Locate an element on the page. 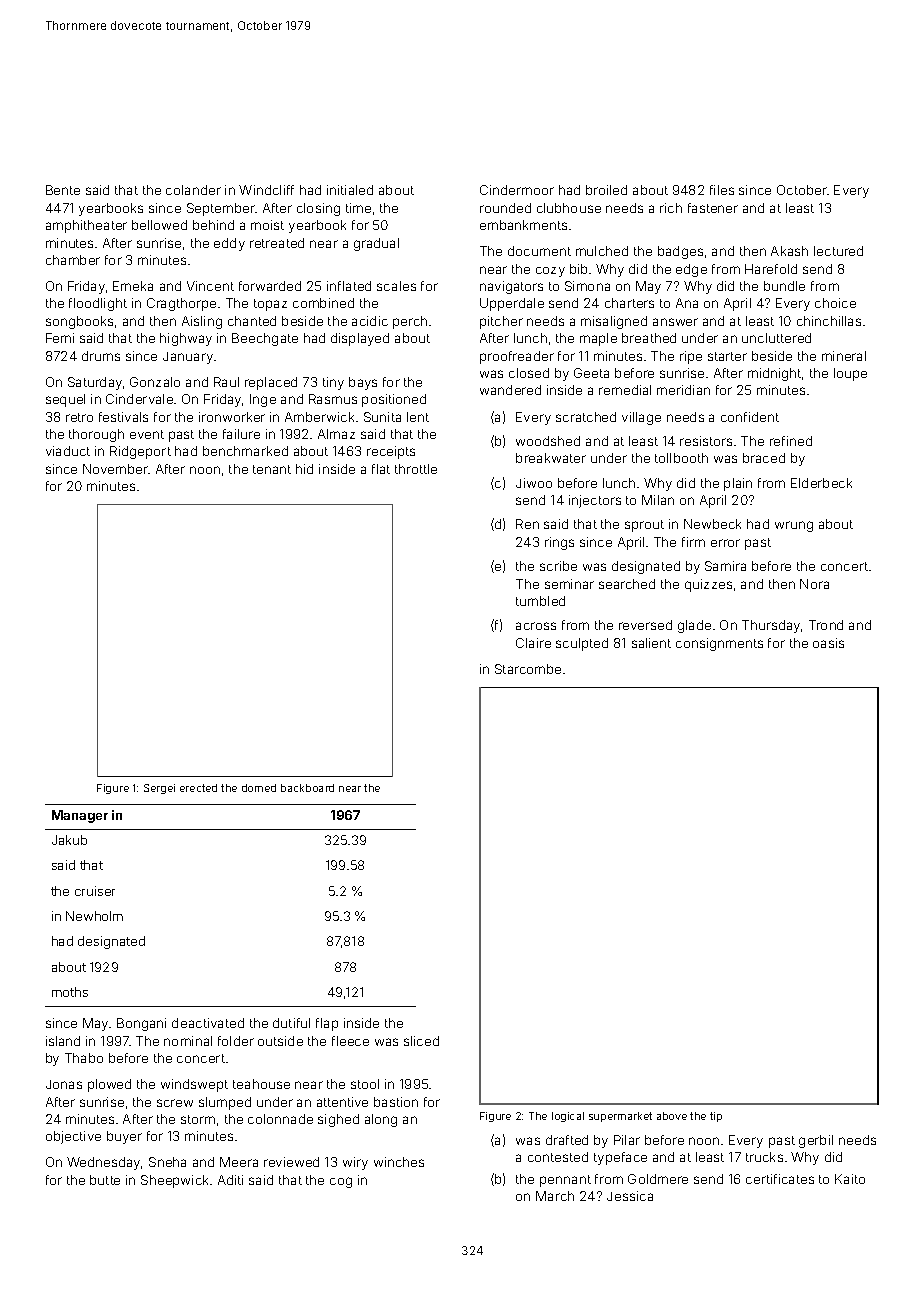 The image size is (924, 1308). logical is located at coordinates (568, 1117).
